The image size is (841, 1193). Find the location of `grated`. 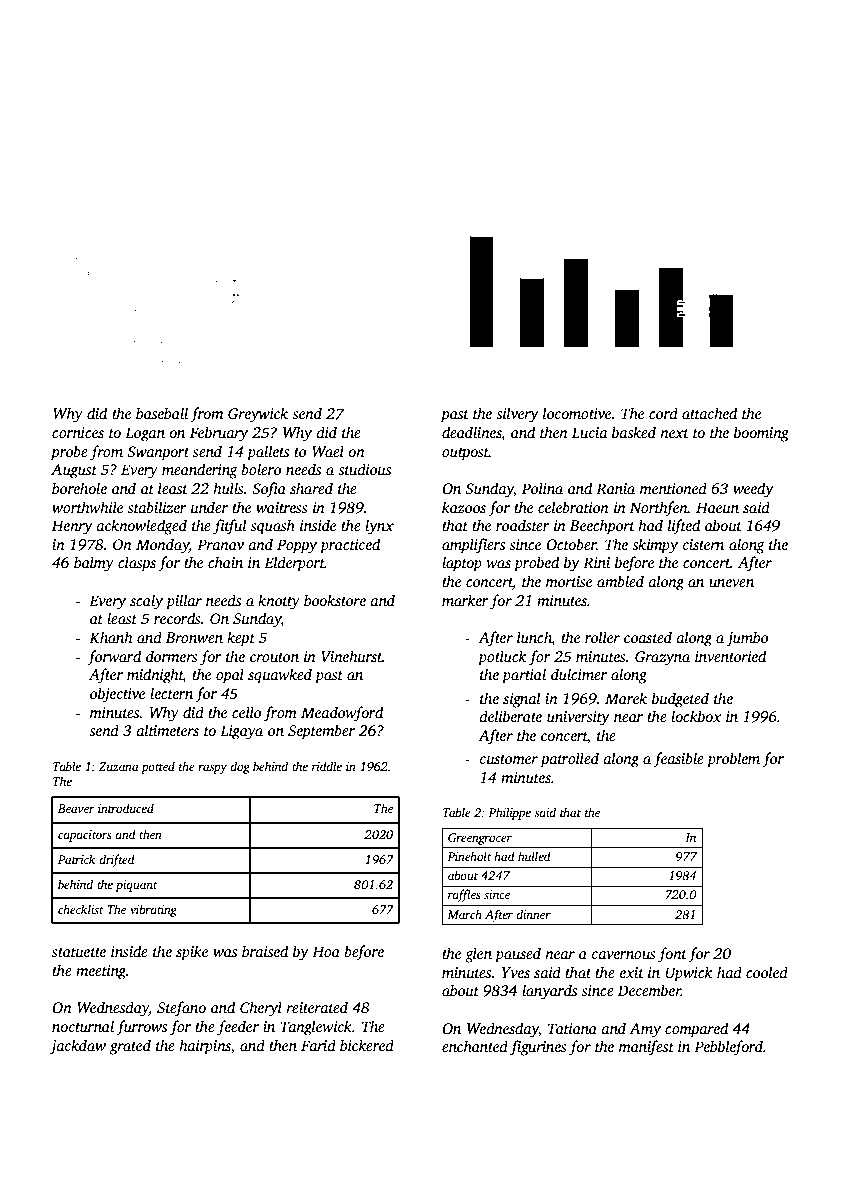

grated is located at coordinates (130, 1047).
